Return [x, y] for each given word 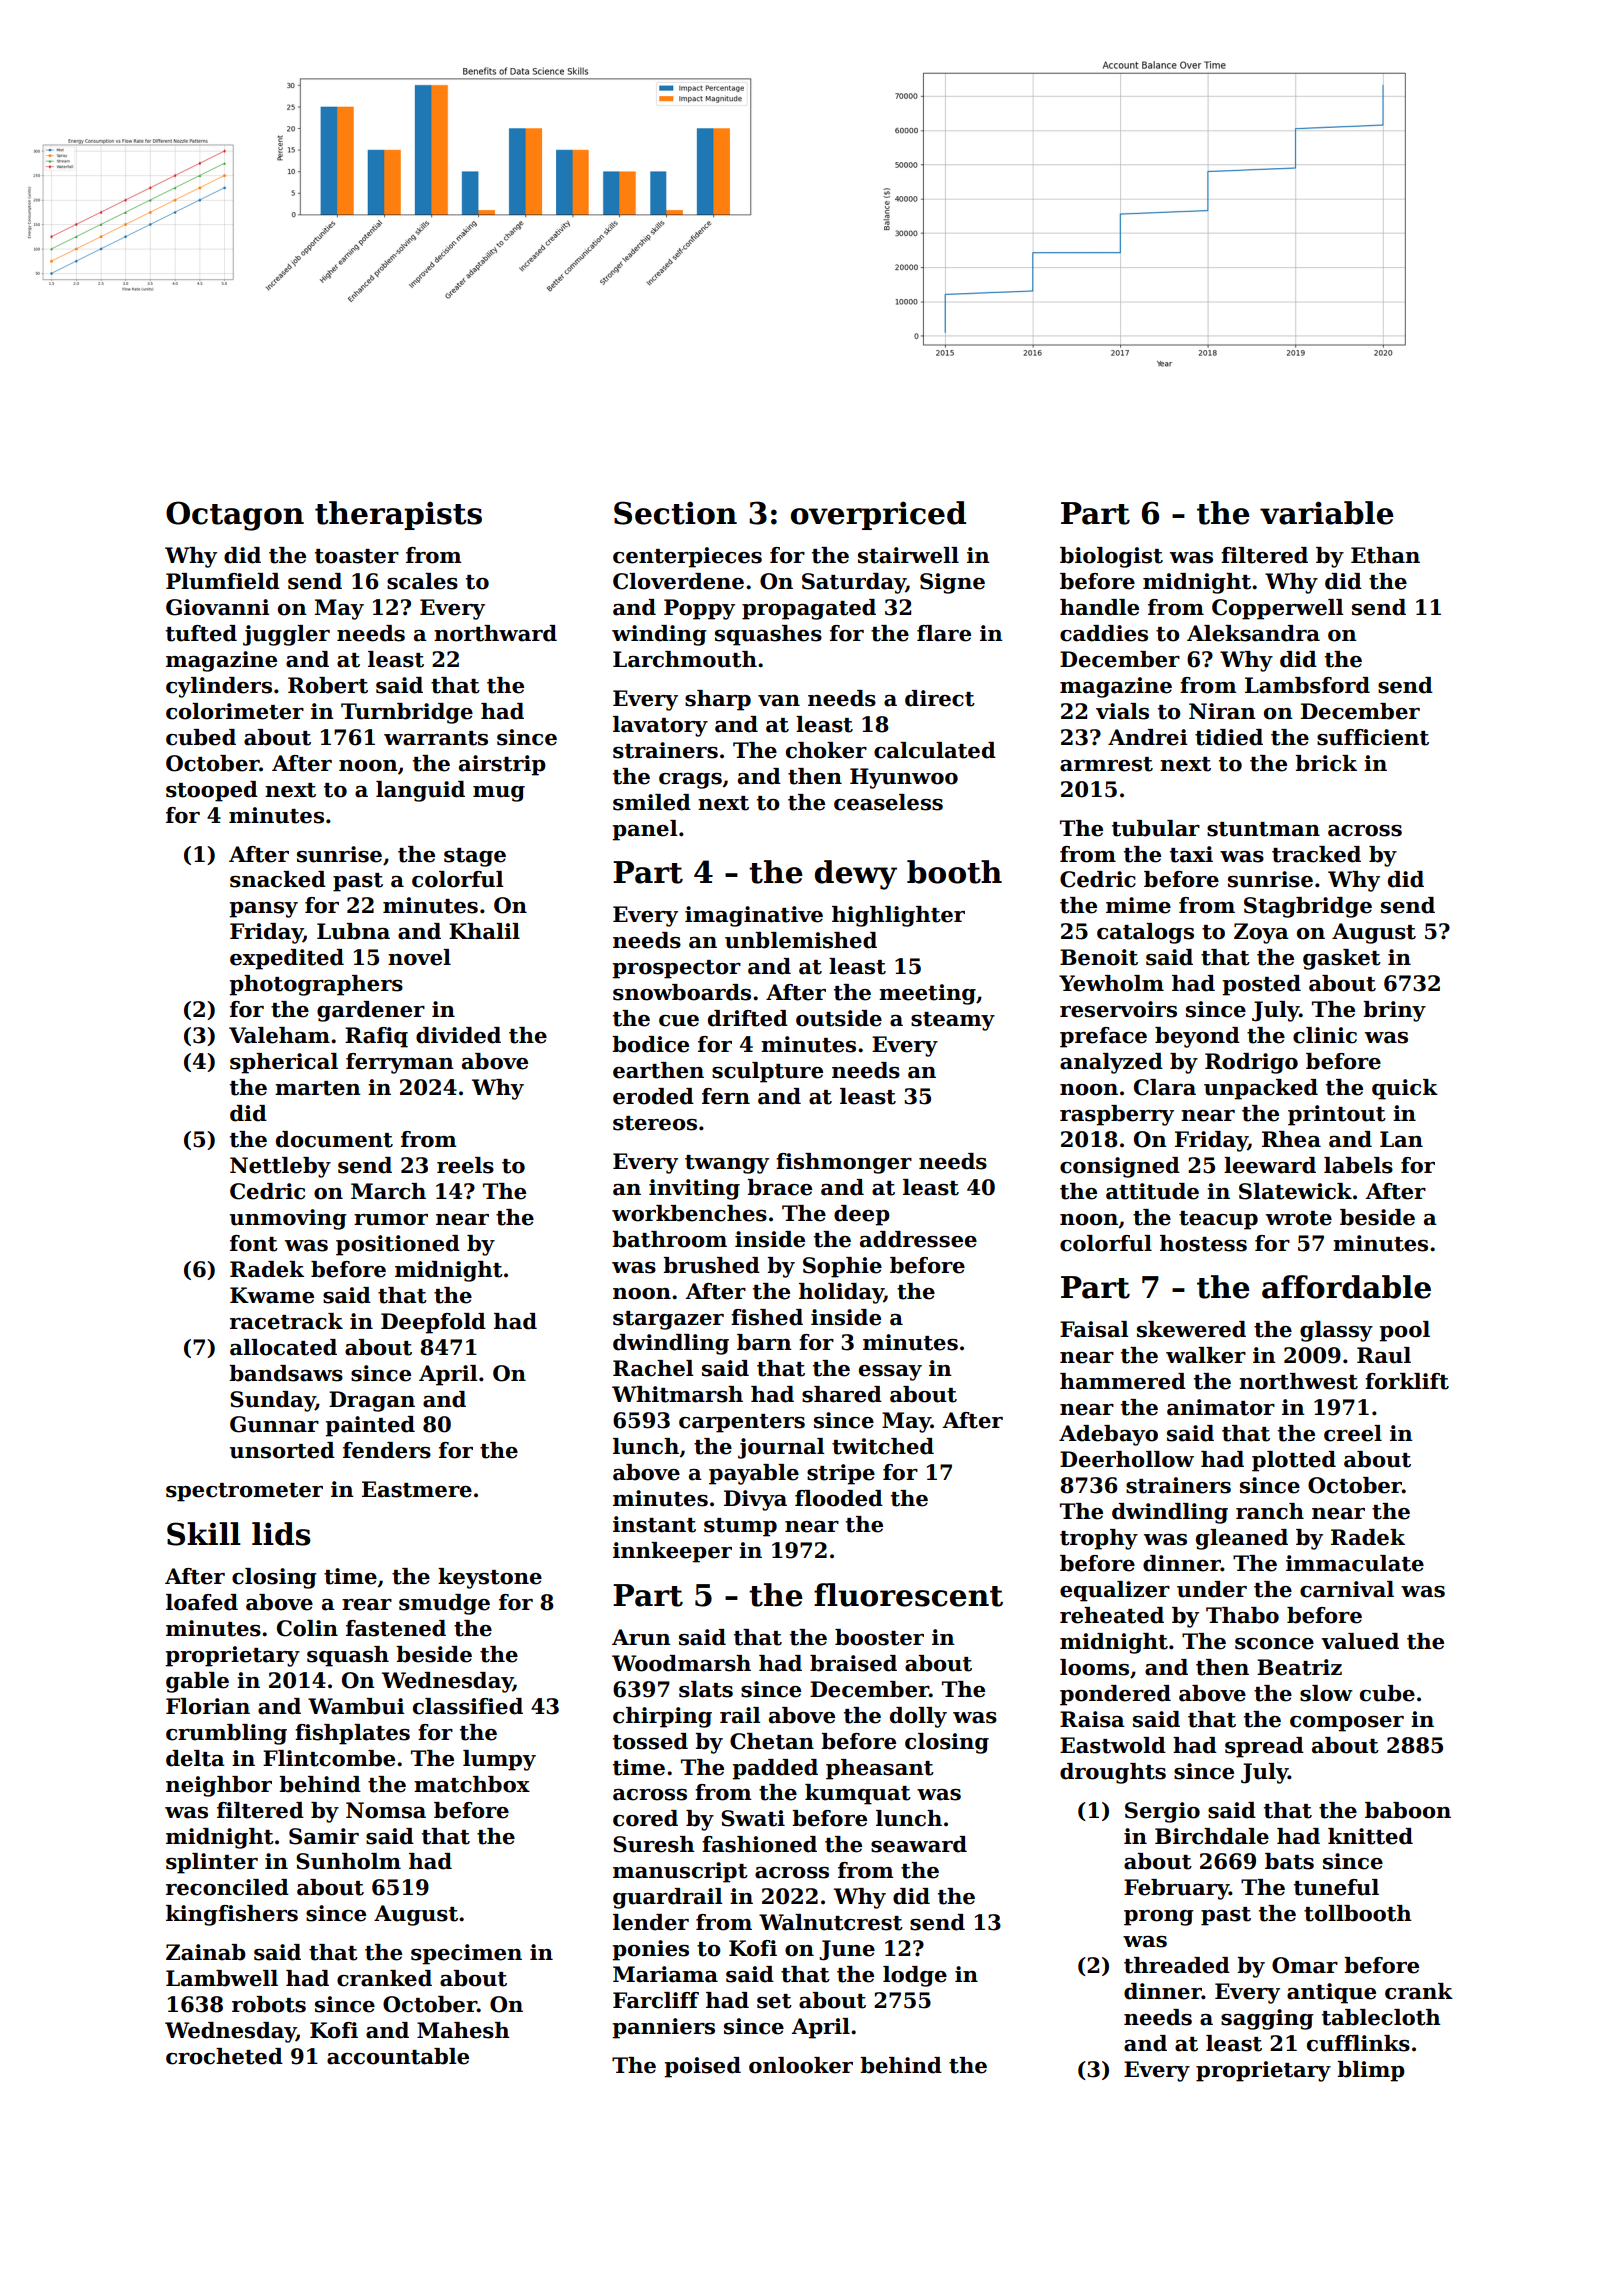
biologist [1111, 557]
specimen [466, 1954]
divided [458, 1035]
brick [1326, 763]
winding [659, 635]
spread [1264, 1747]
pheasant [880, 1769]
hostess [1203, 1243]
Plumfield [223, 581]
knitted [1370, 1836]
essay [890, 1373]
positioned [398, 1245]
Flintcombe [329, 1758]
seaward [919, 1844]
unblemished [801, 940]
